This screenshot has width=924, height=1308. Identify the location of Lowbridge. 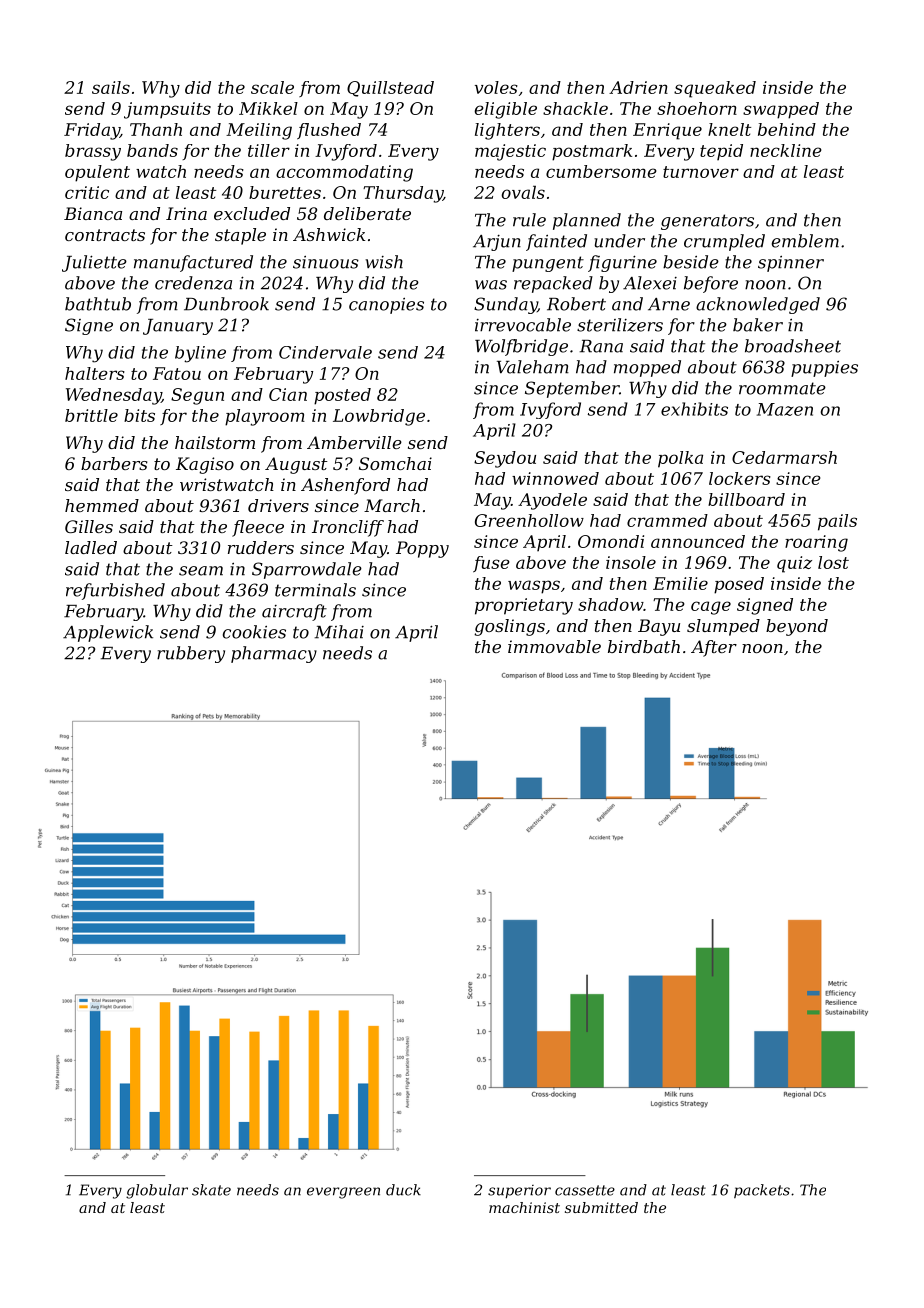
(379, 417).
